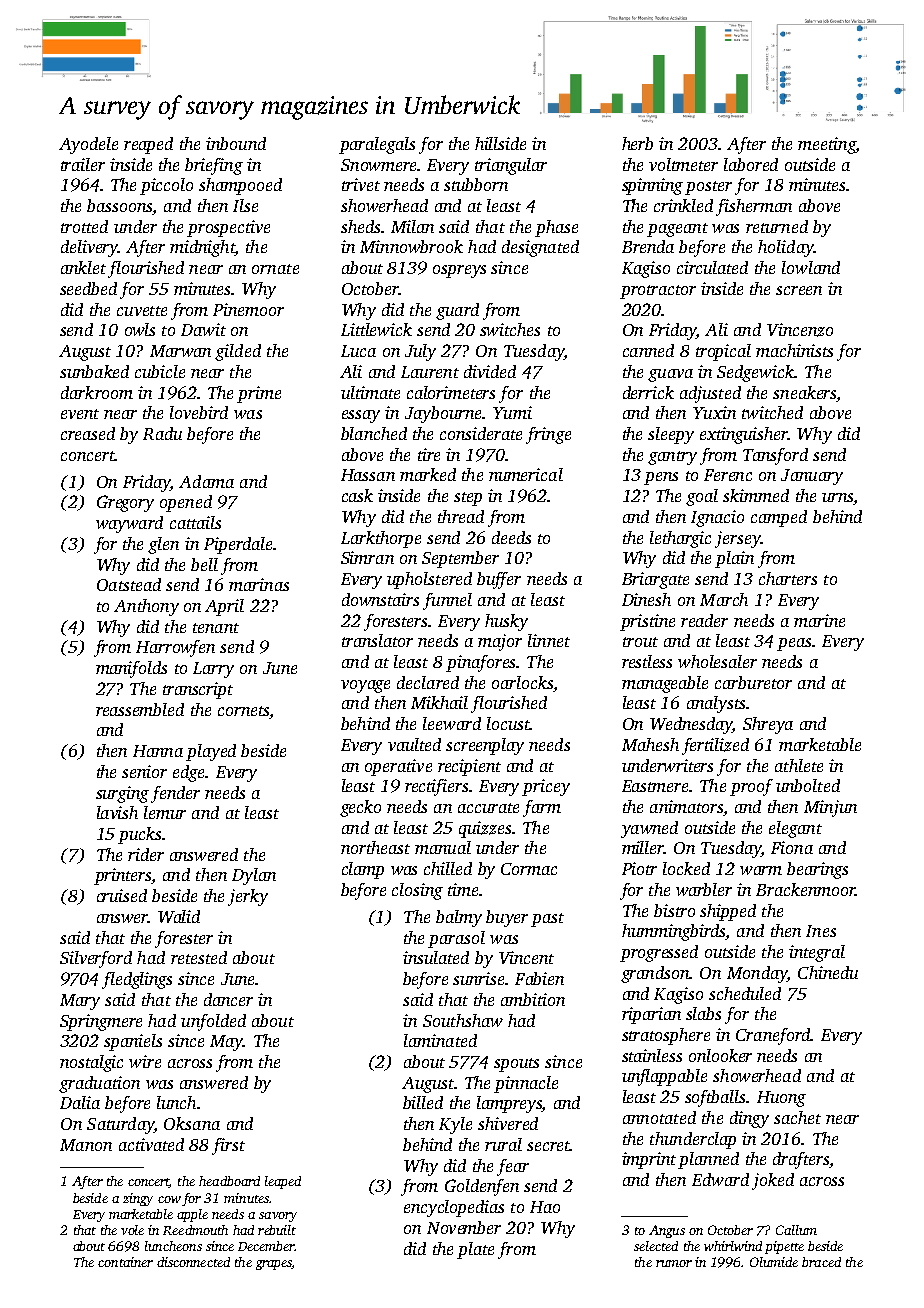 The width and height of the screenshot is (924, 1308). I want to click on trotted, so click(84, 226).
